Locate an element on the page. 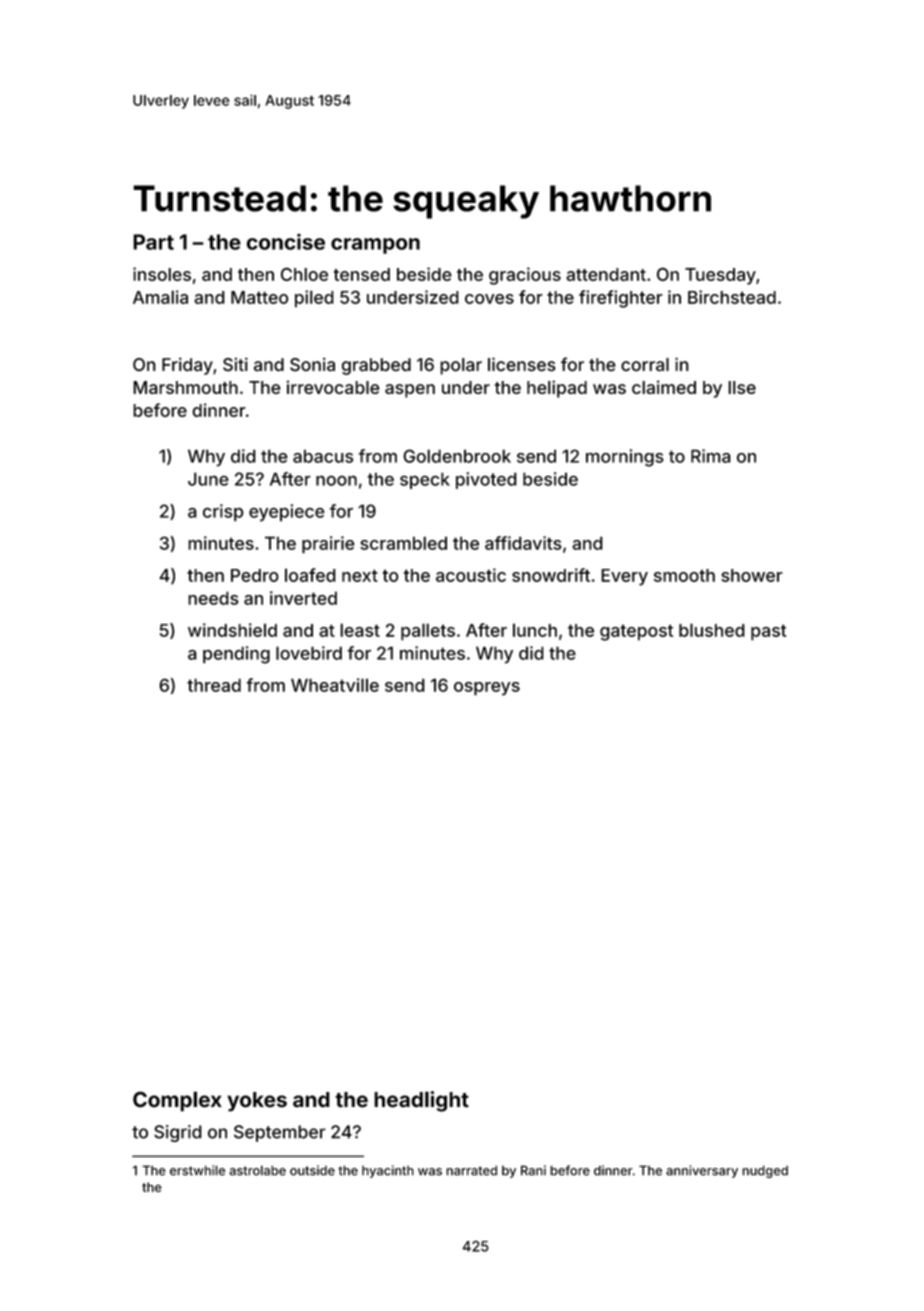  Tuesday is located at coordinates (720, 276).
